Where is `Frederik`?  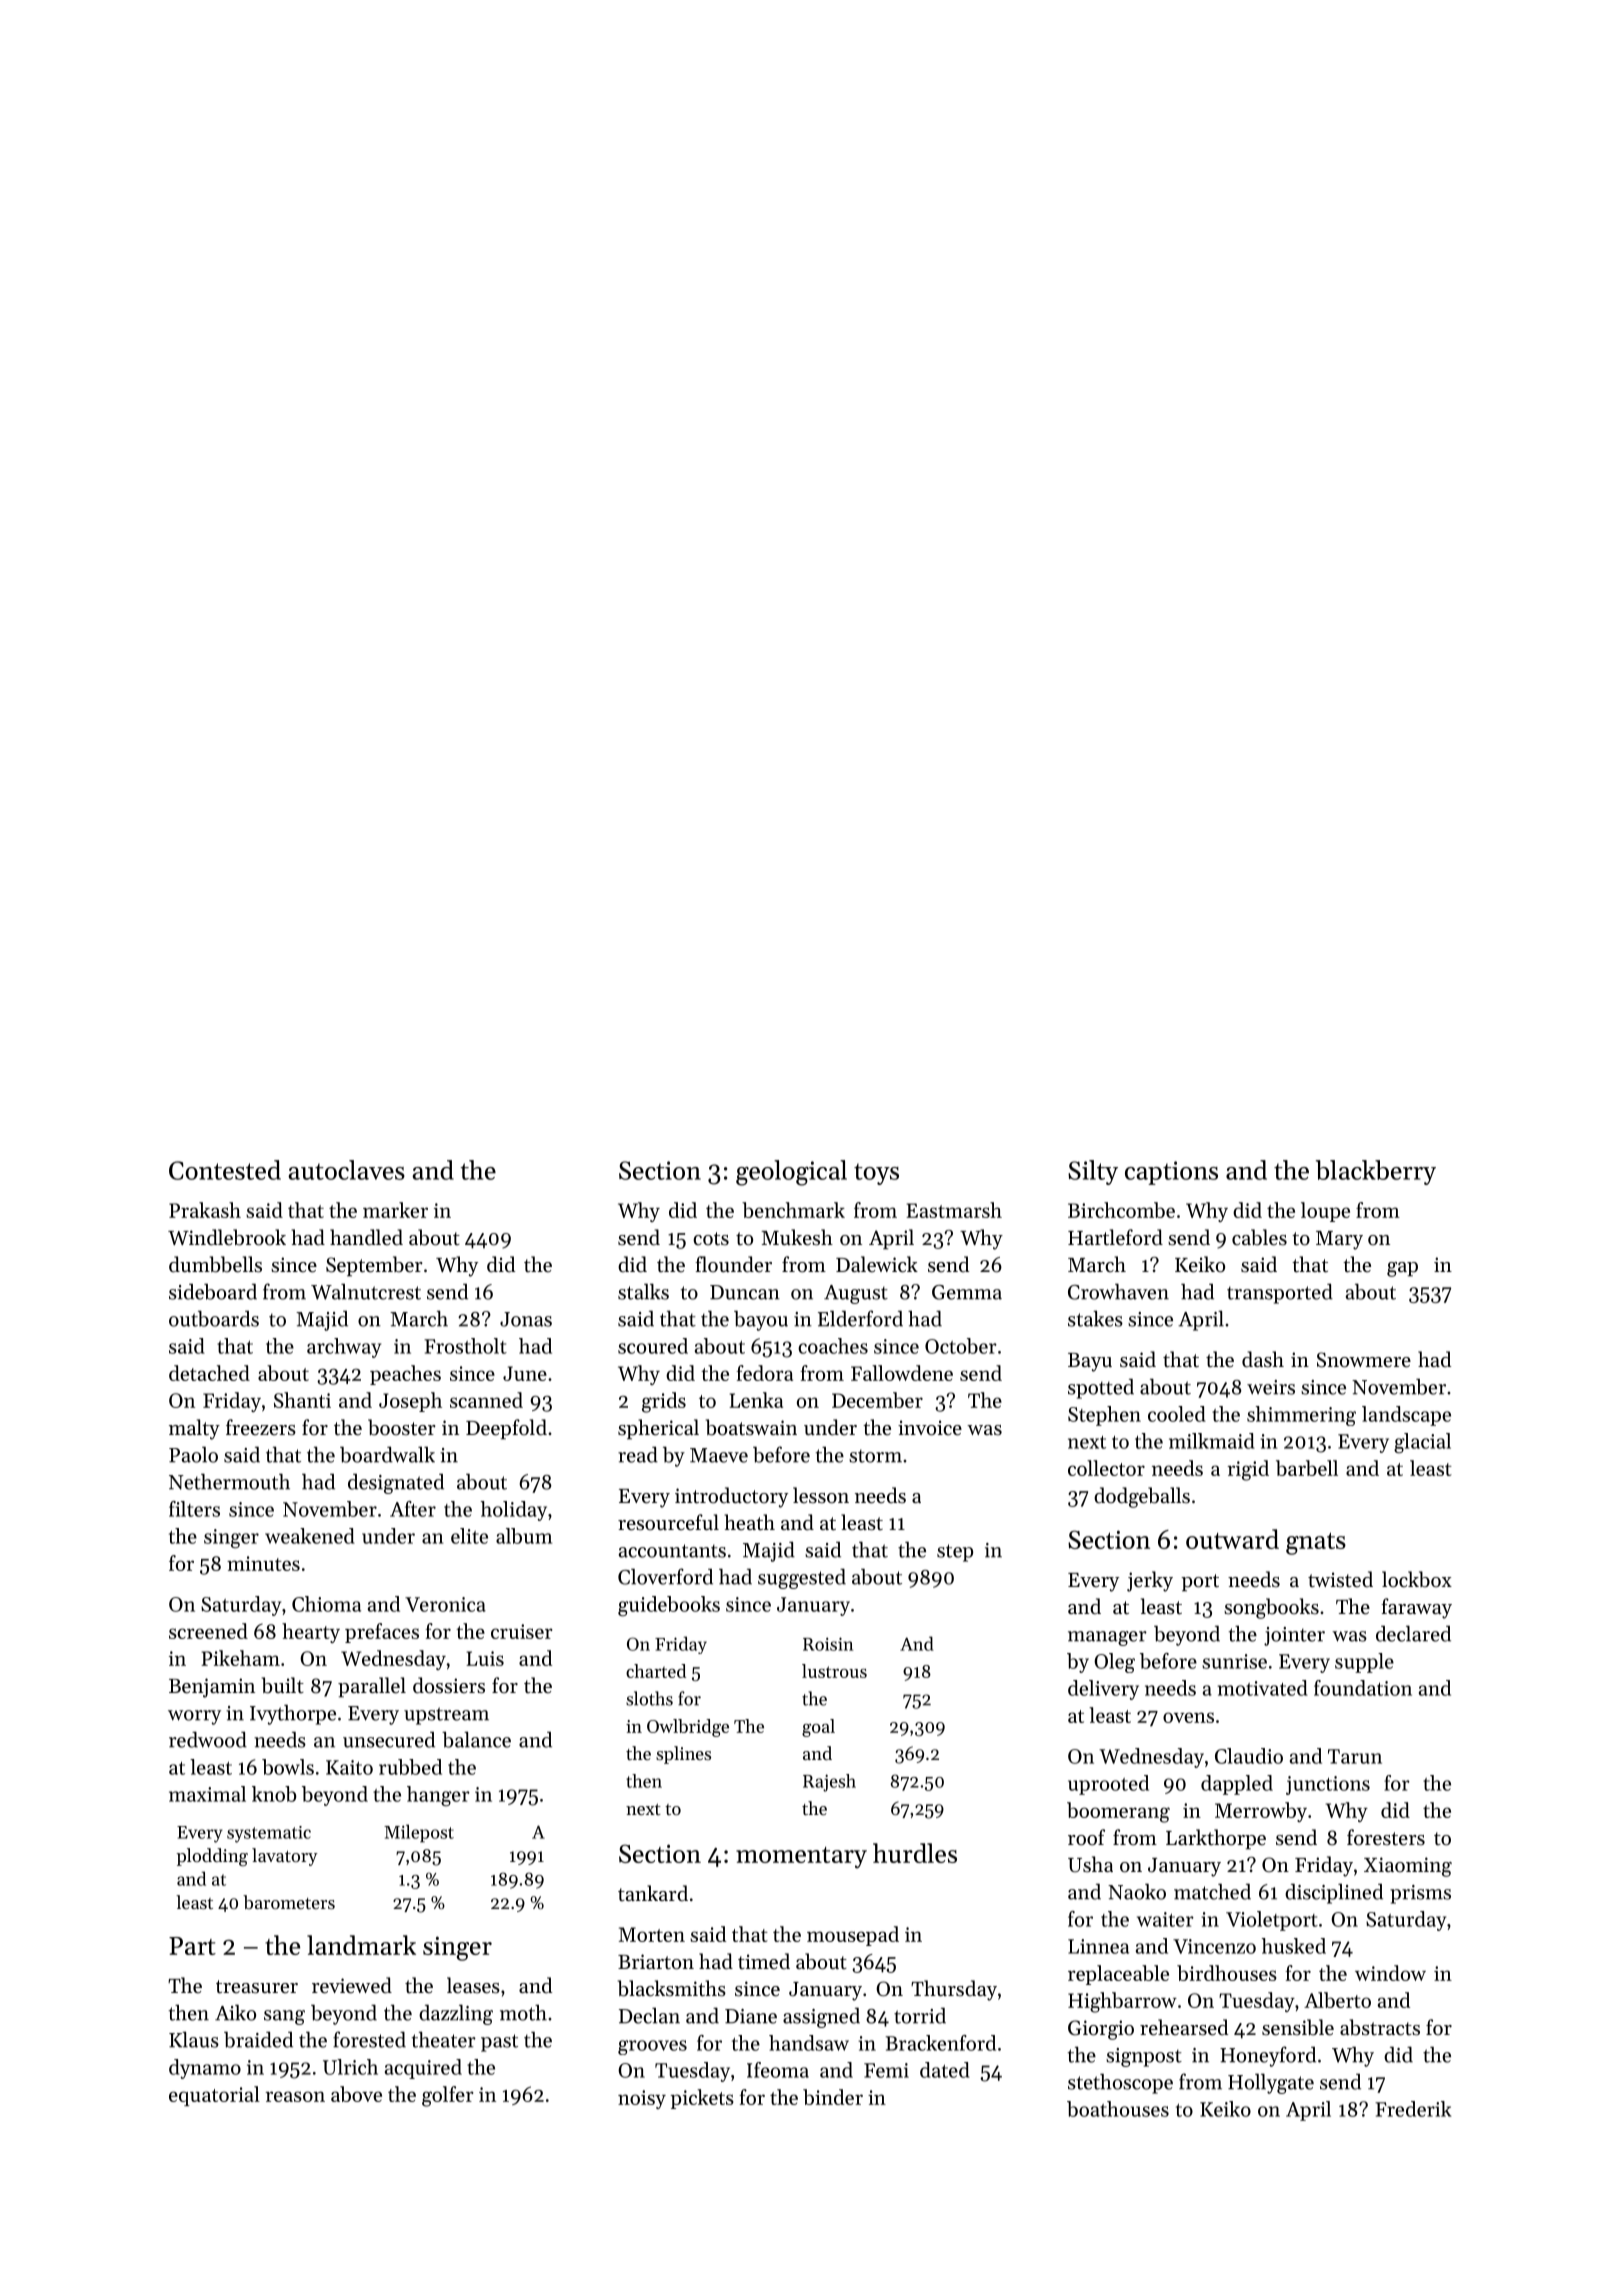 Frederik is located at coordinates (1413, 2109).
